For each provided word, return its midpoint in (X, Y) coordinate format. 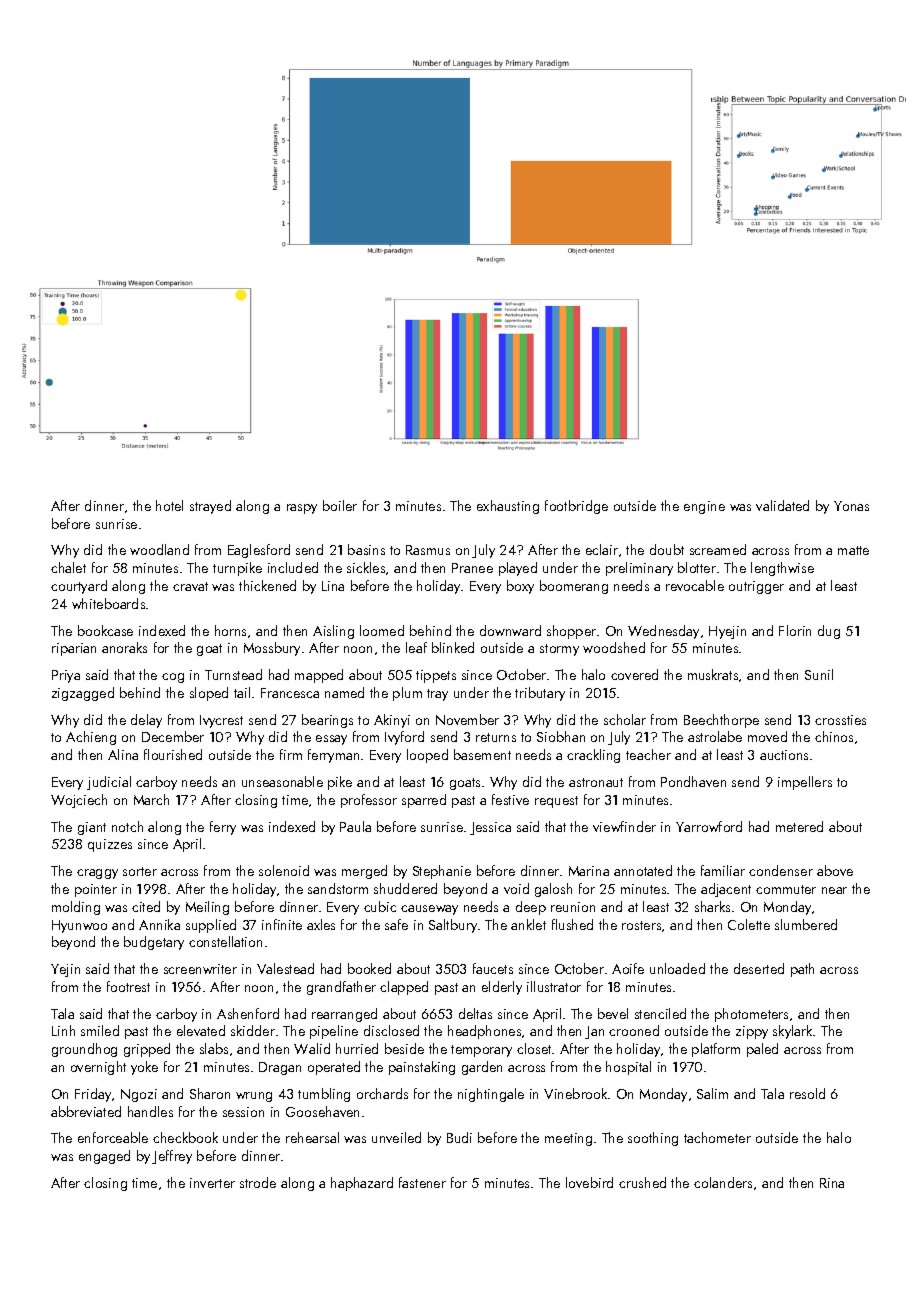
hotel (169, 505)
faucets (493, 968)
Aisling (333, 632)
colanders (723, 1182)
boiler (340, 505)
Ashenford (248, 1013)
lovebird (589, 1182)
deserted (759, 968)
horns (230, 630)
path (802, 970)
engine (704, 507)
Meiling (207, 908)
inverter (212, 1183)
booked (369, 968)
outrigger (756, 587)
